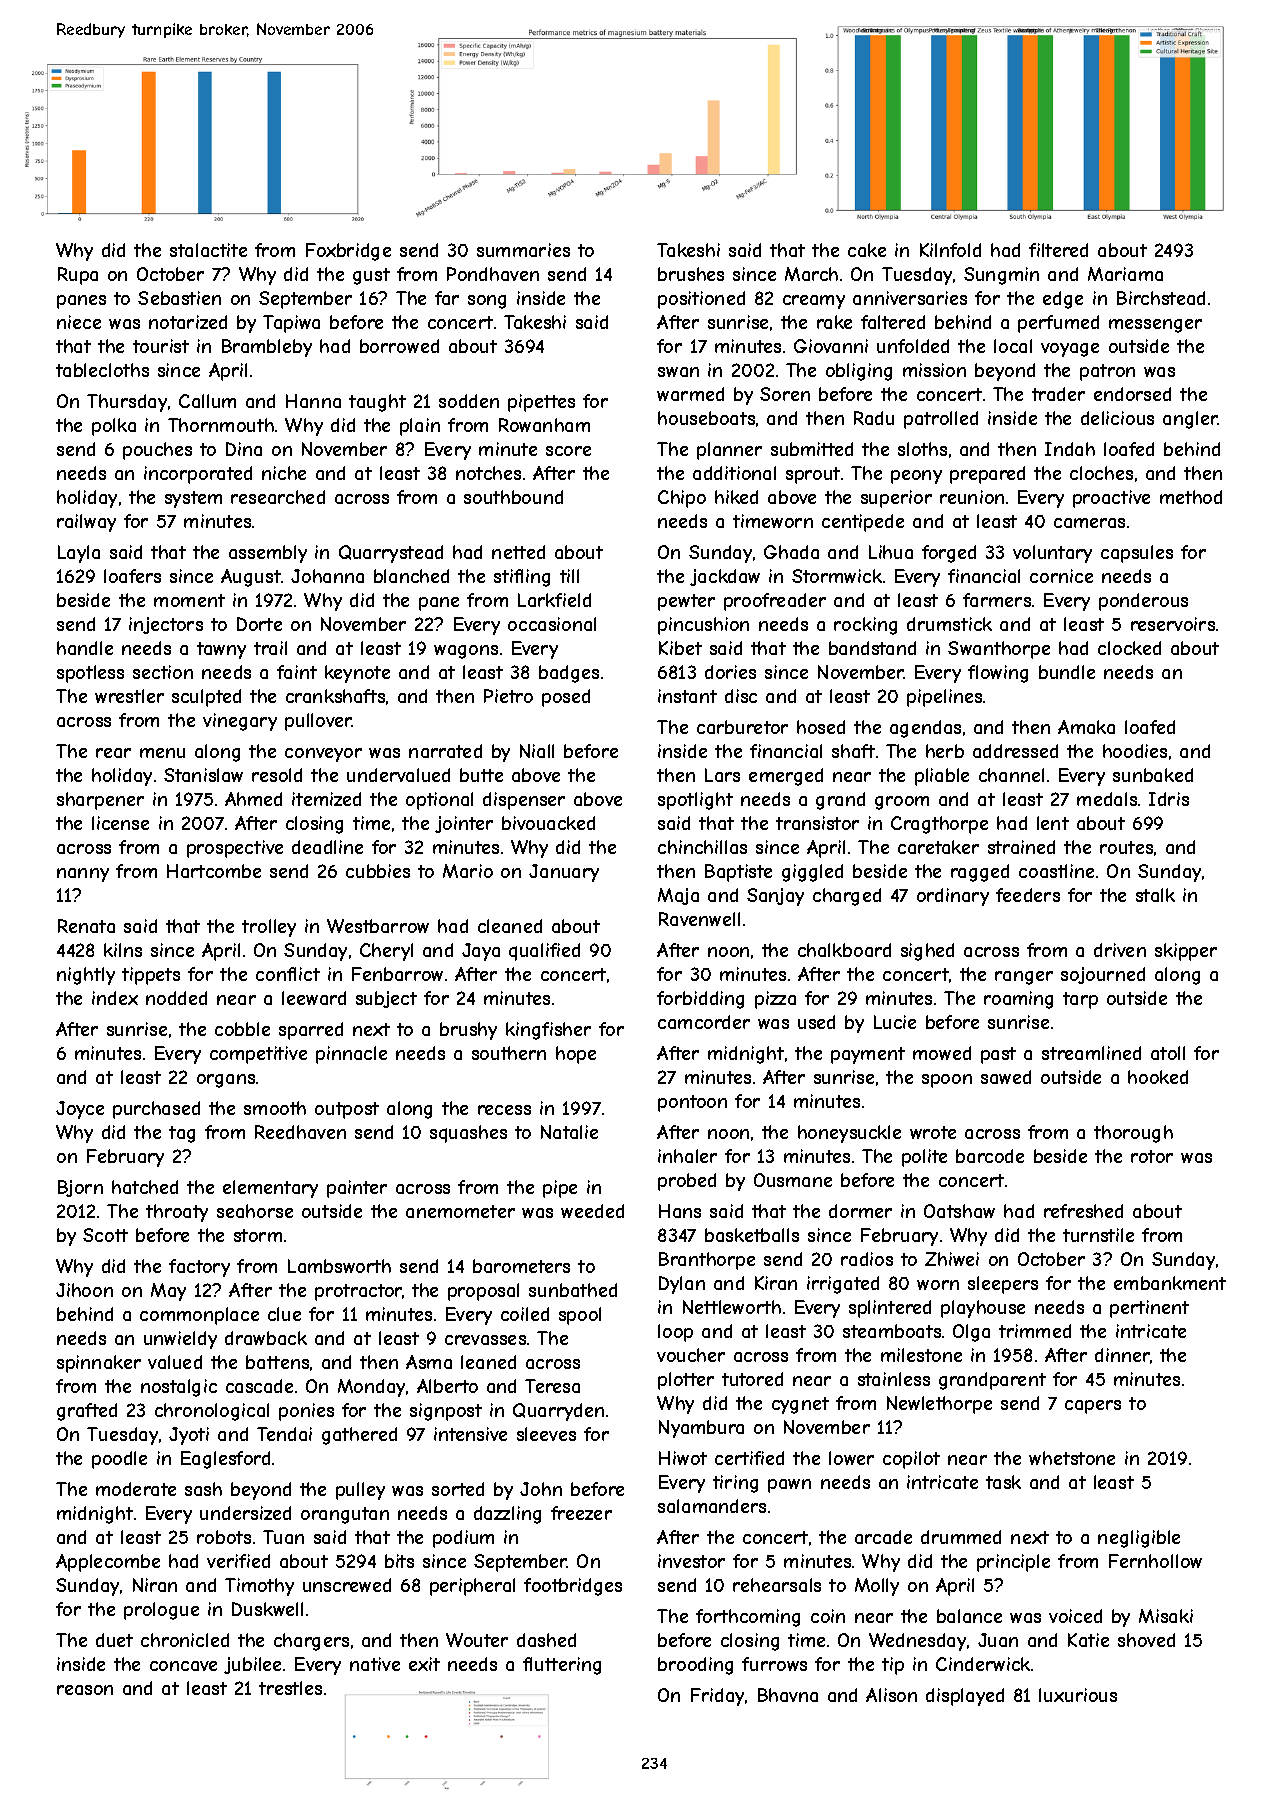  I want to click on drumstick, so click(949, 624).
